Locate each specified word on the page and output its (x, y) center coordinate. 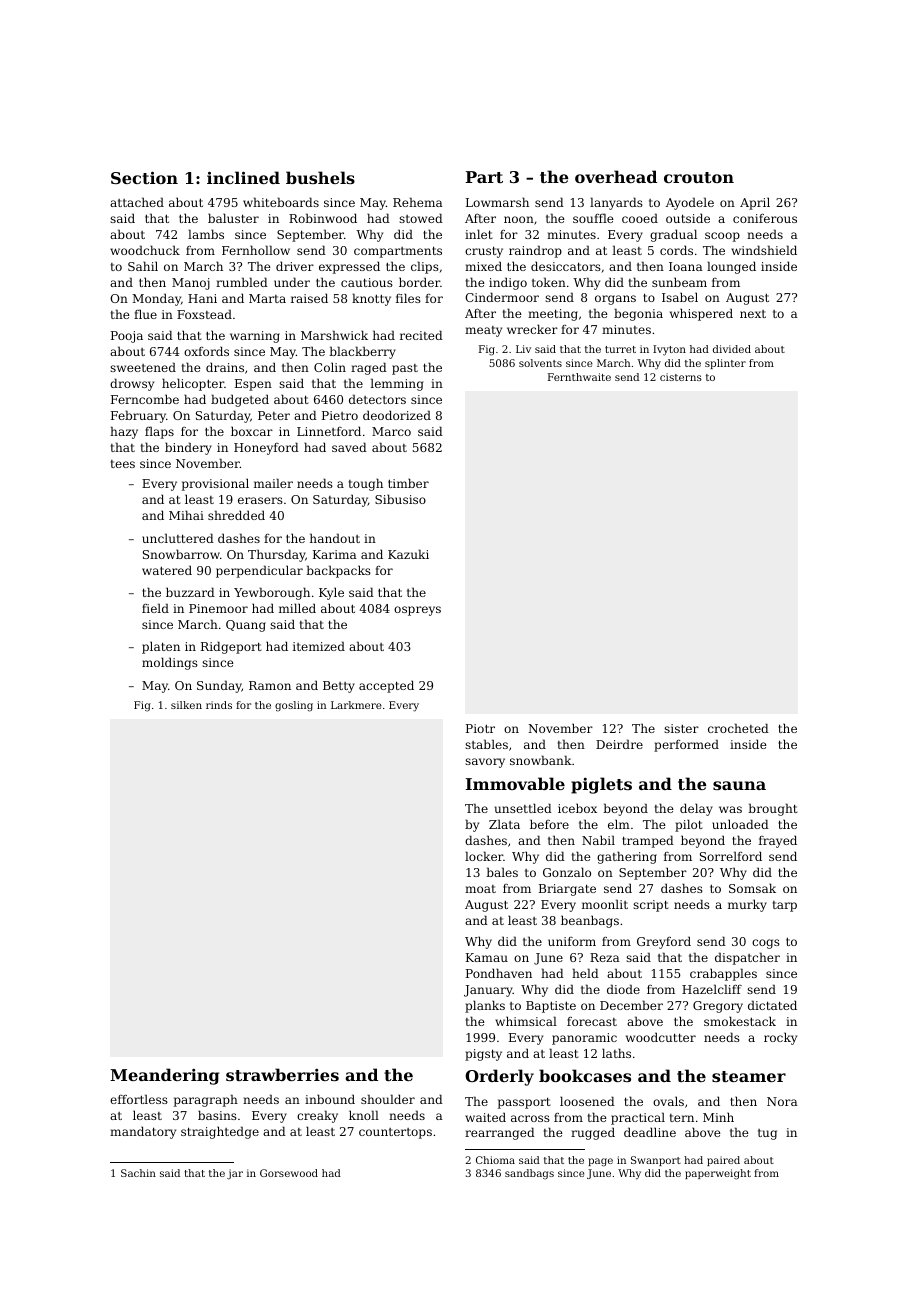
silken (186, 705)
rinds (219, 705)
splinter (725, 364)
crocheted (738, 728)
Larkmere (356, 705)
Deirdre (619, 744)
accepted (386, 686)
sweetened (143, 367)
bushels (320, 177)
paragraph (206, 1100)
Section (144, 177)
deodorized (397, 415)
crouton (699, 177)
